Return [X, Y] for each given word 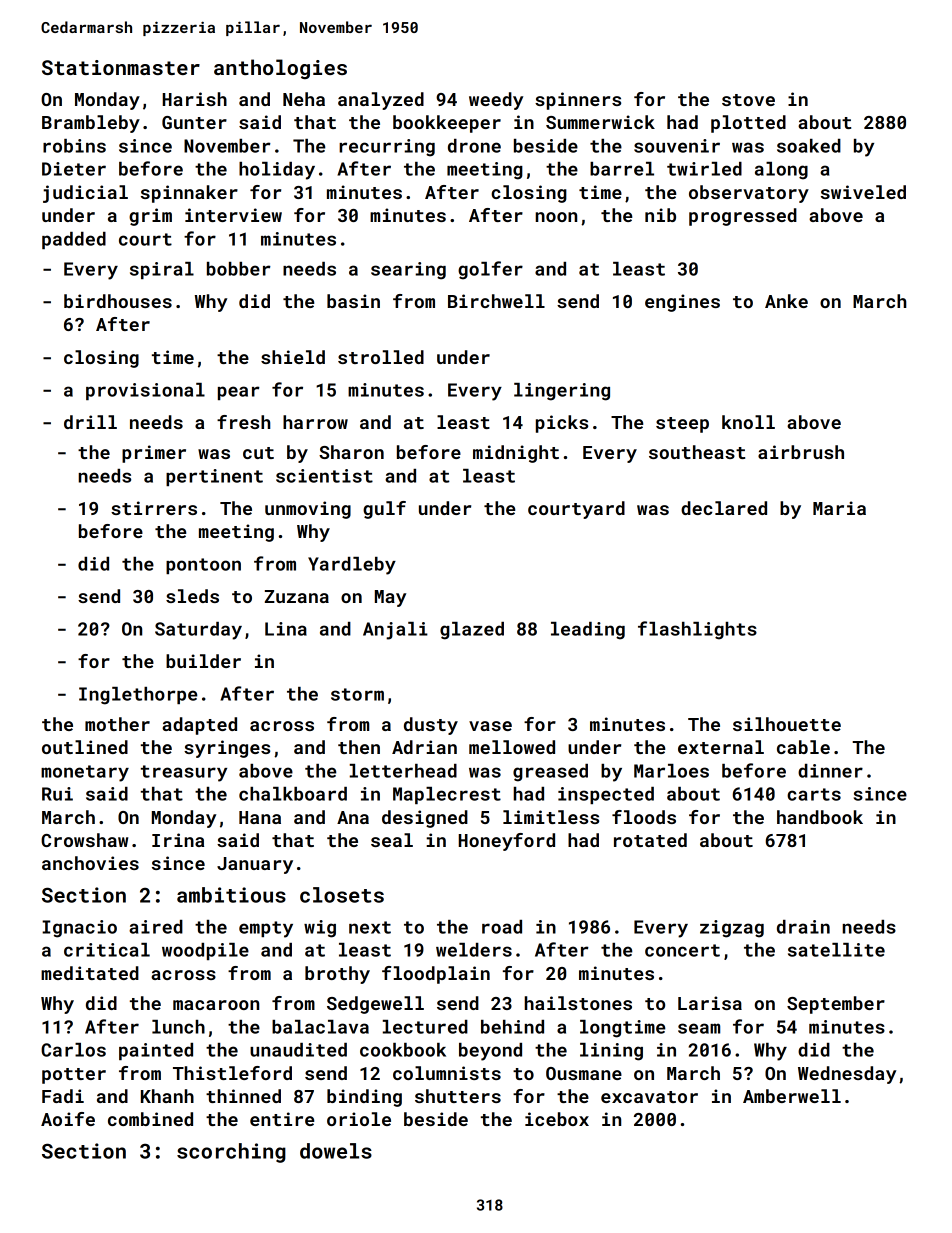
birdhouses [118, 301]
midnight [516, 454]
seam [699, 1028]
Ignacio [79, 929]
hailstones [578, 1003]
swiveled [863, 192]
